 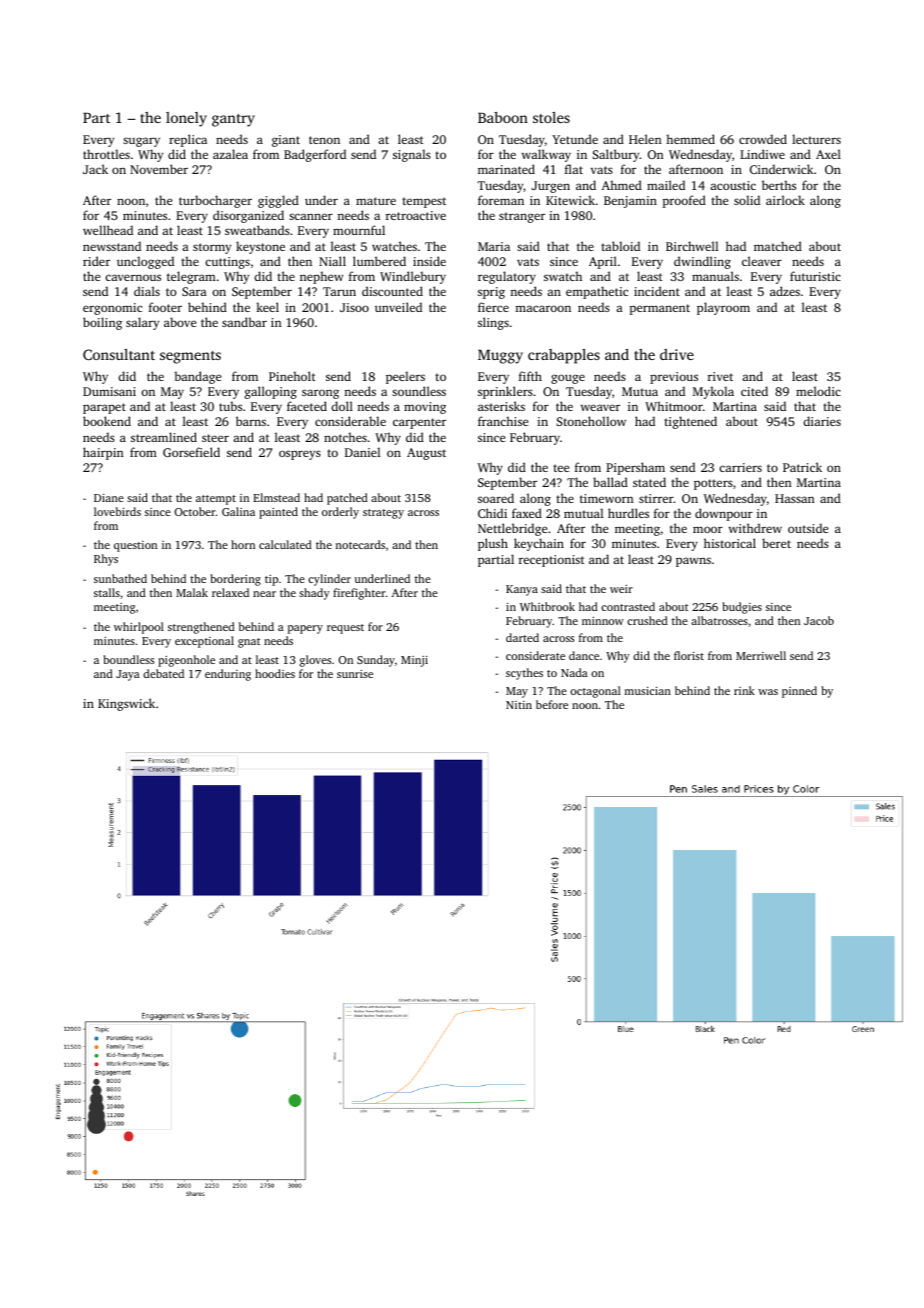 What do you see at coordinates (551, 117) in the document?
I see `stoles` at bounding box center [551, 117].
